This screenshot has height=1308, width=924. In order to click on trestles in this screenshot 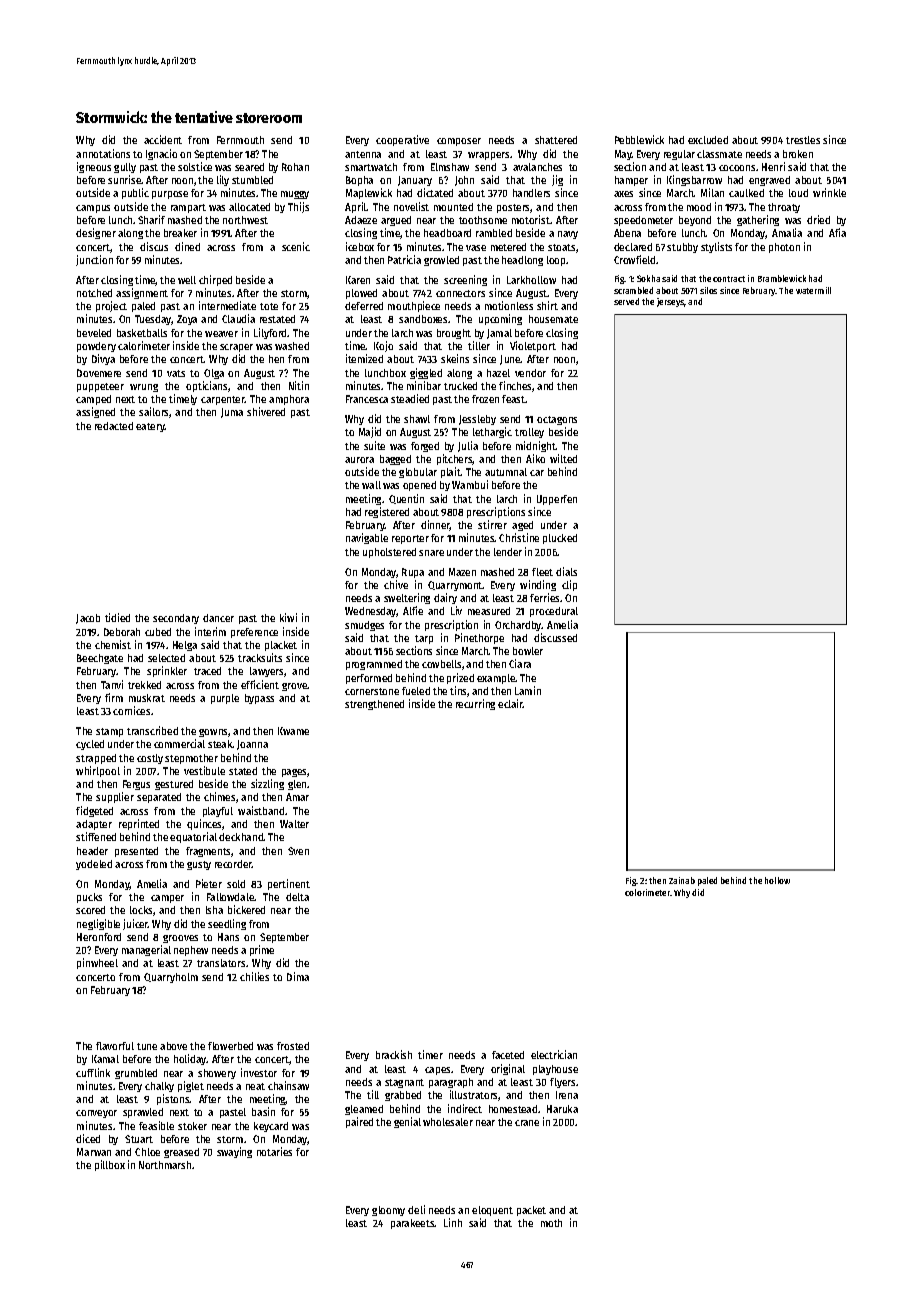, I will do `click(803, 140)`.
